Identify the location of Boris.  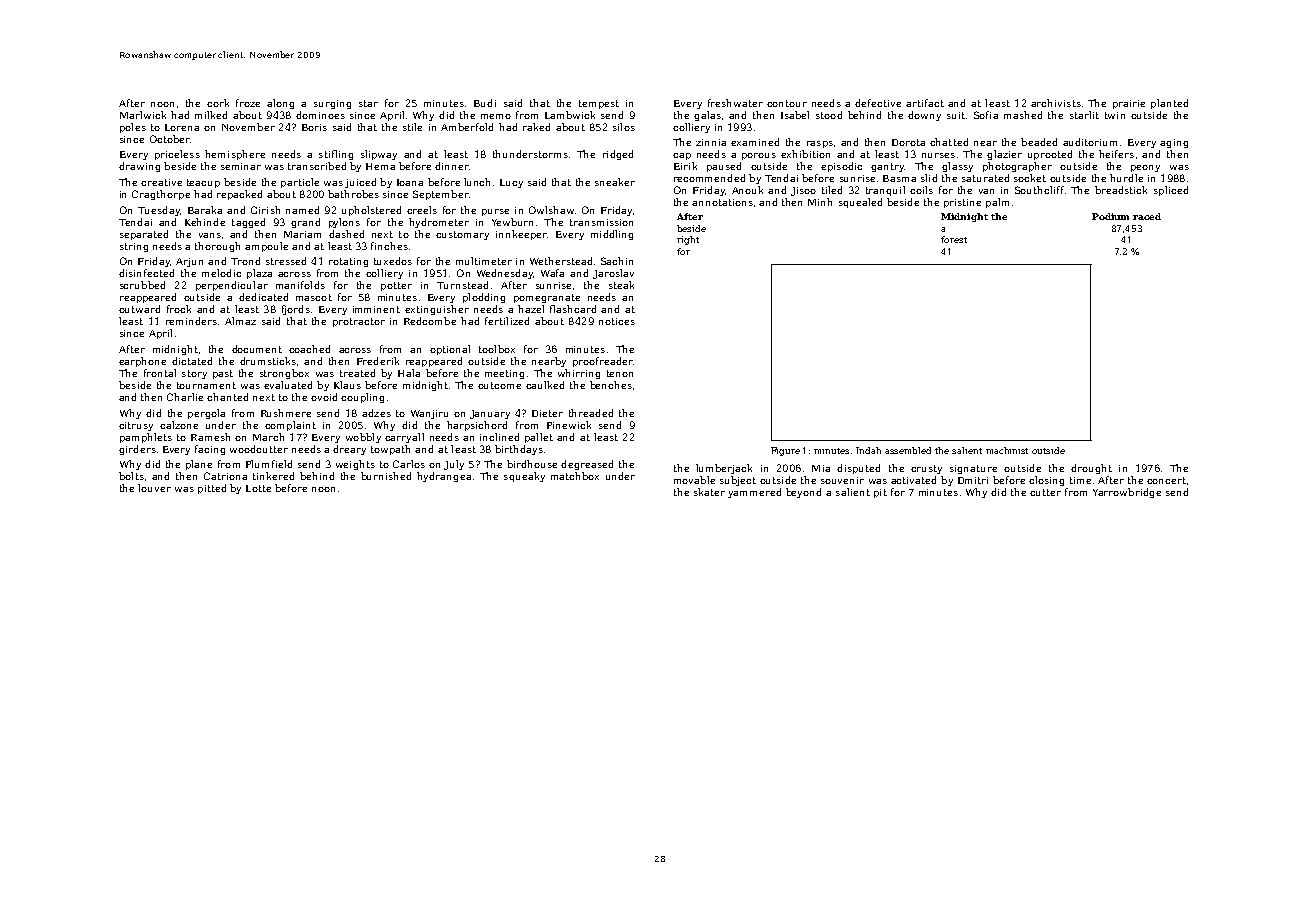
(314, 127).
